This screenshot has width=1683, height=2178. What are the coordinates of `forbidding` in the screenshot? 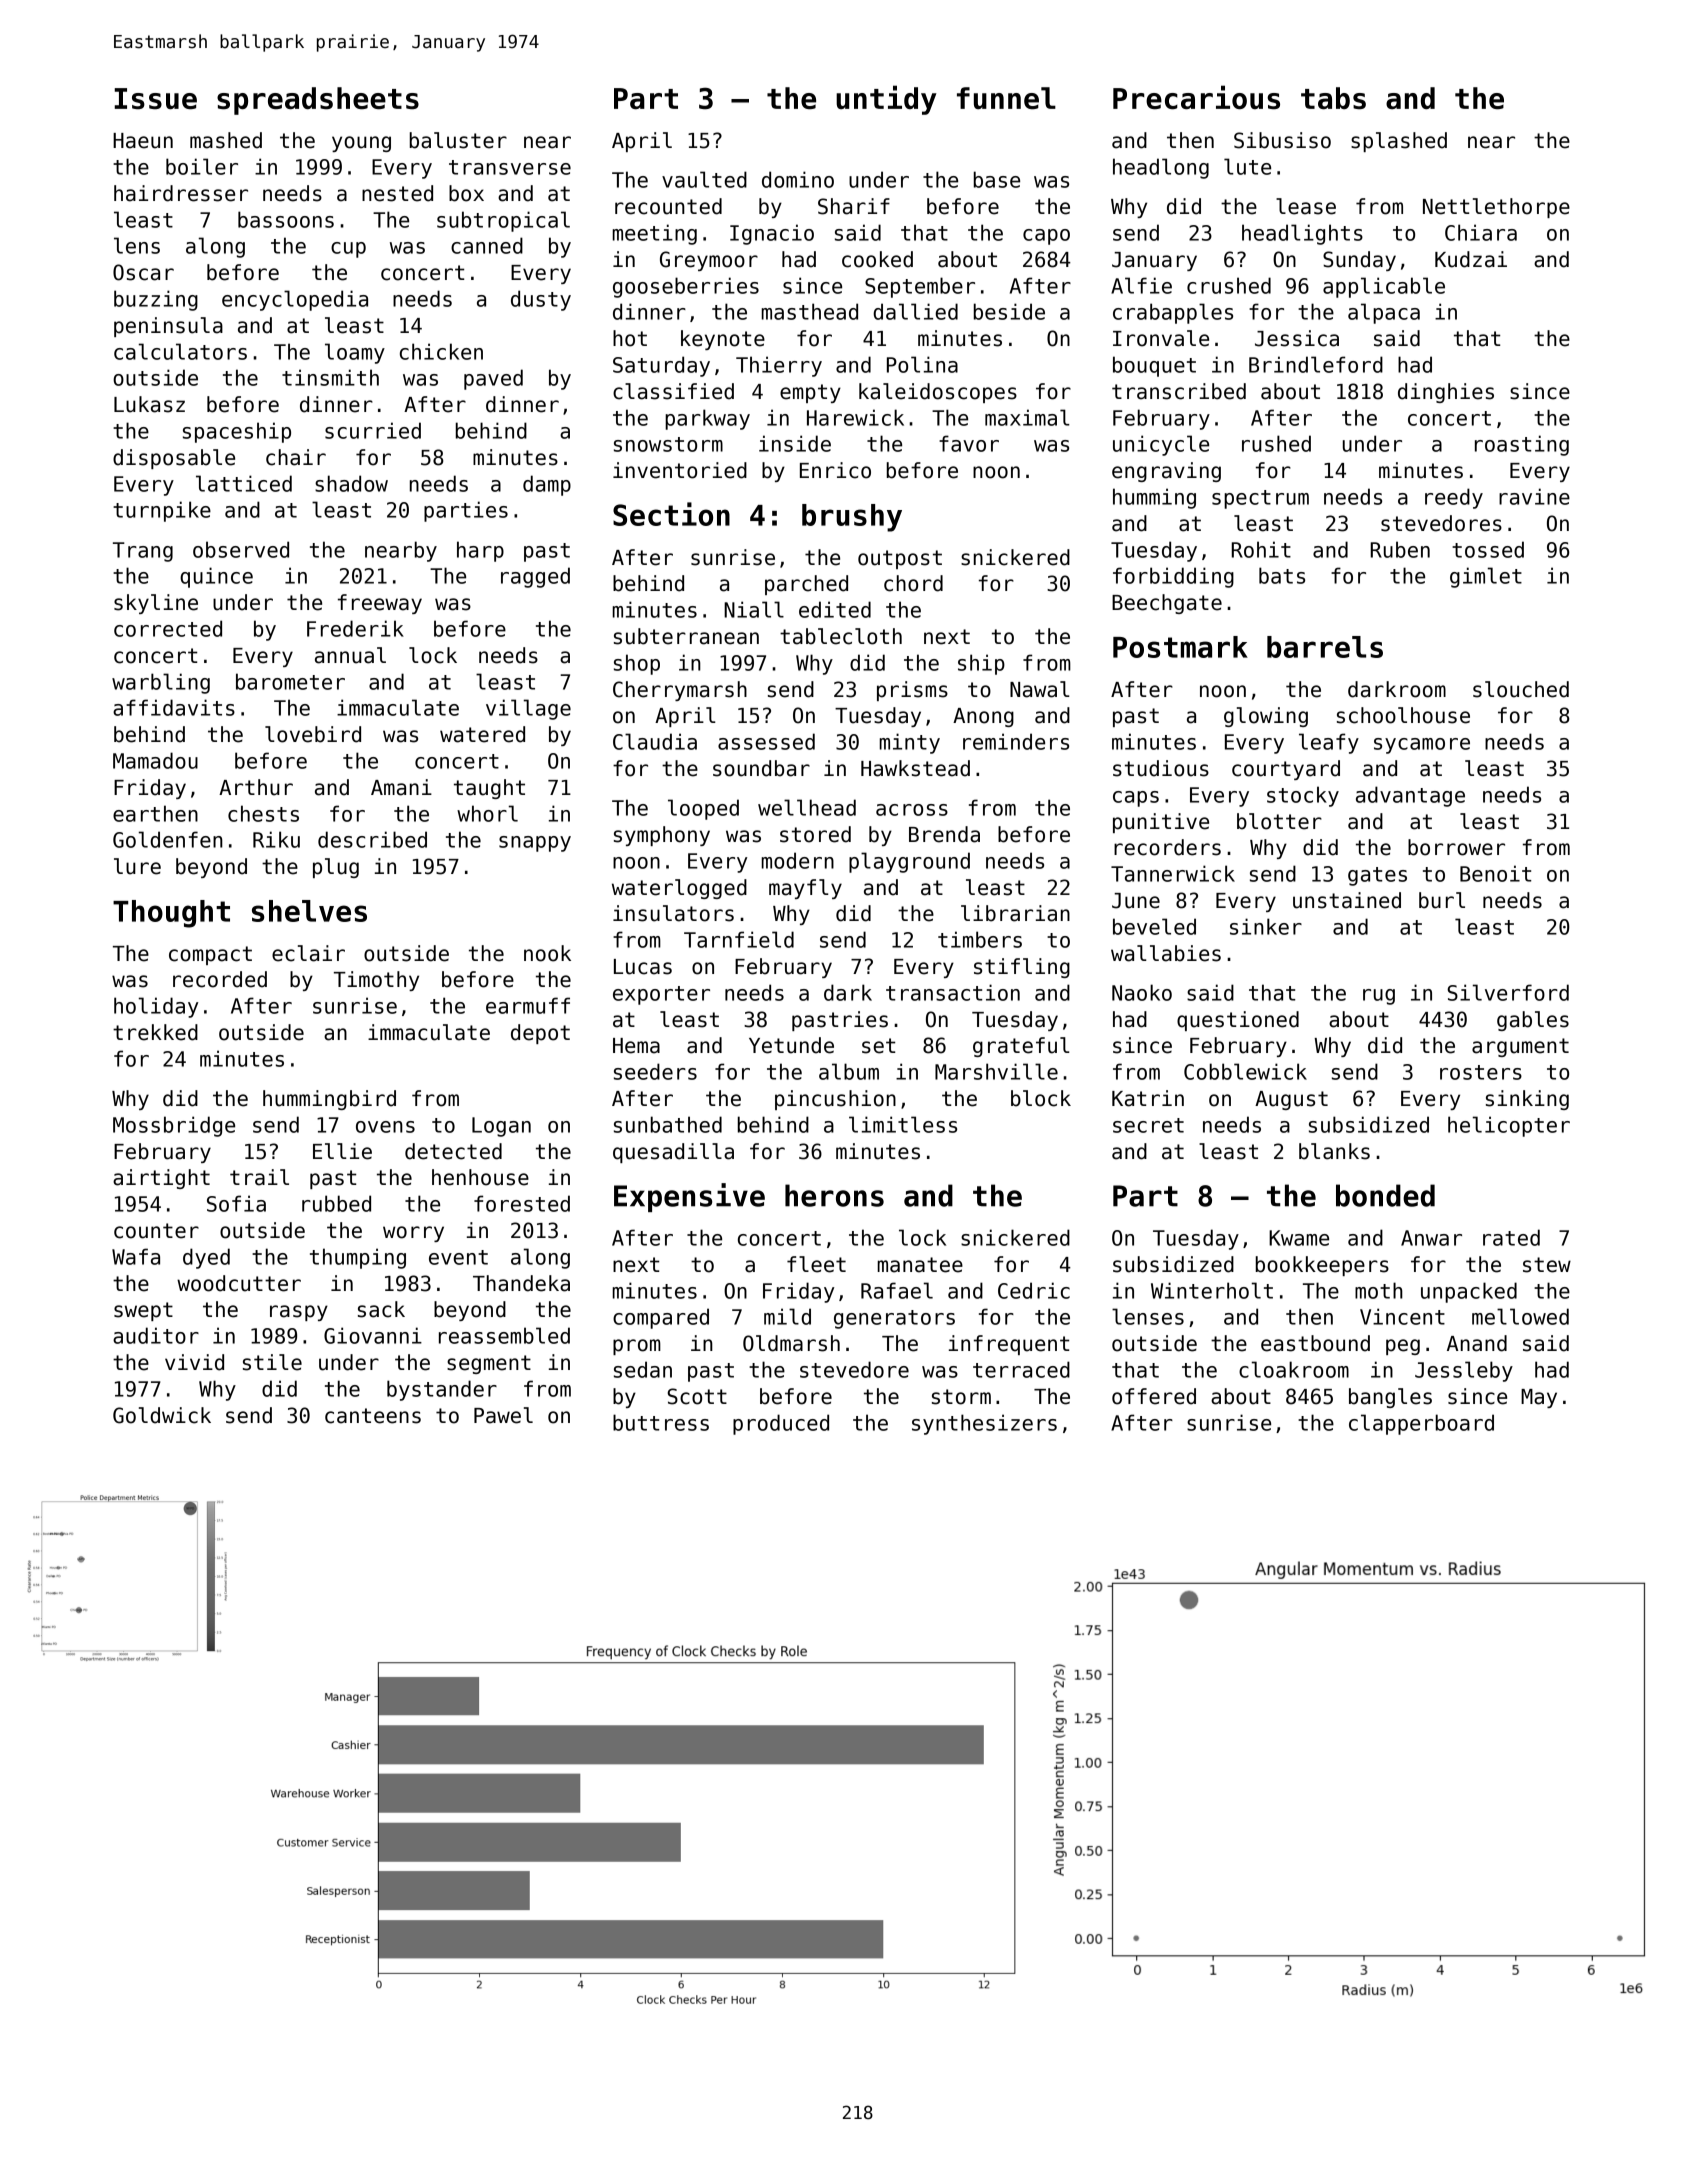 It's located at (1173, 577).
